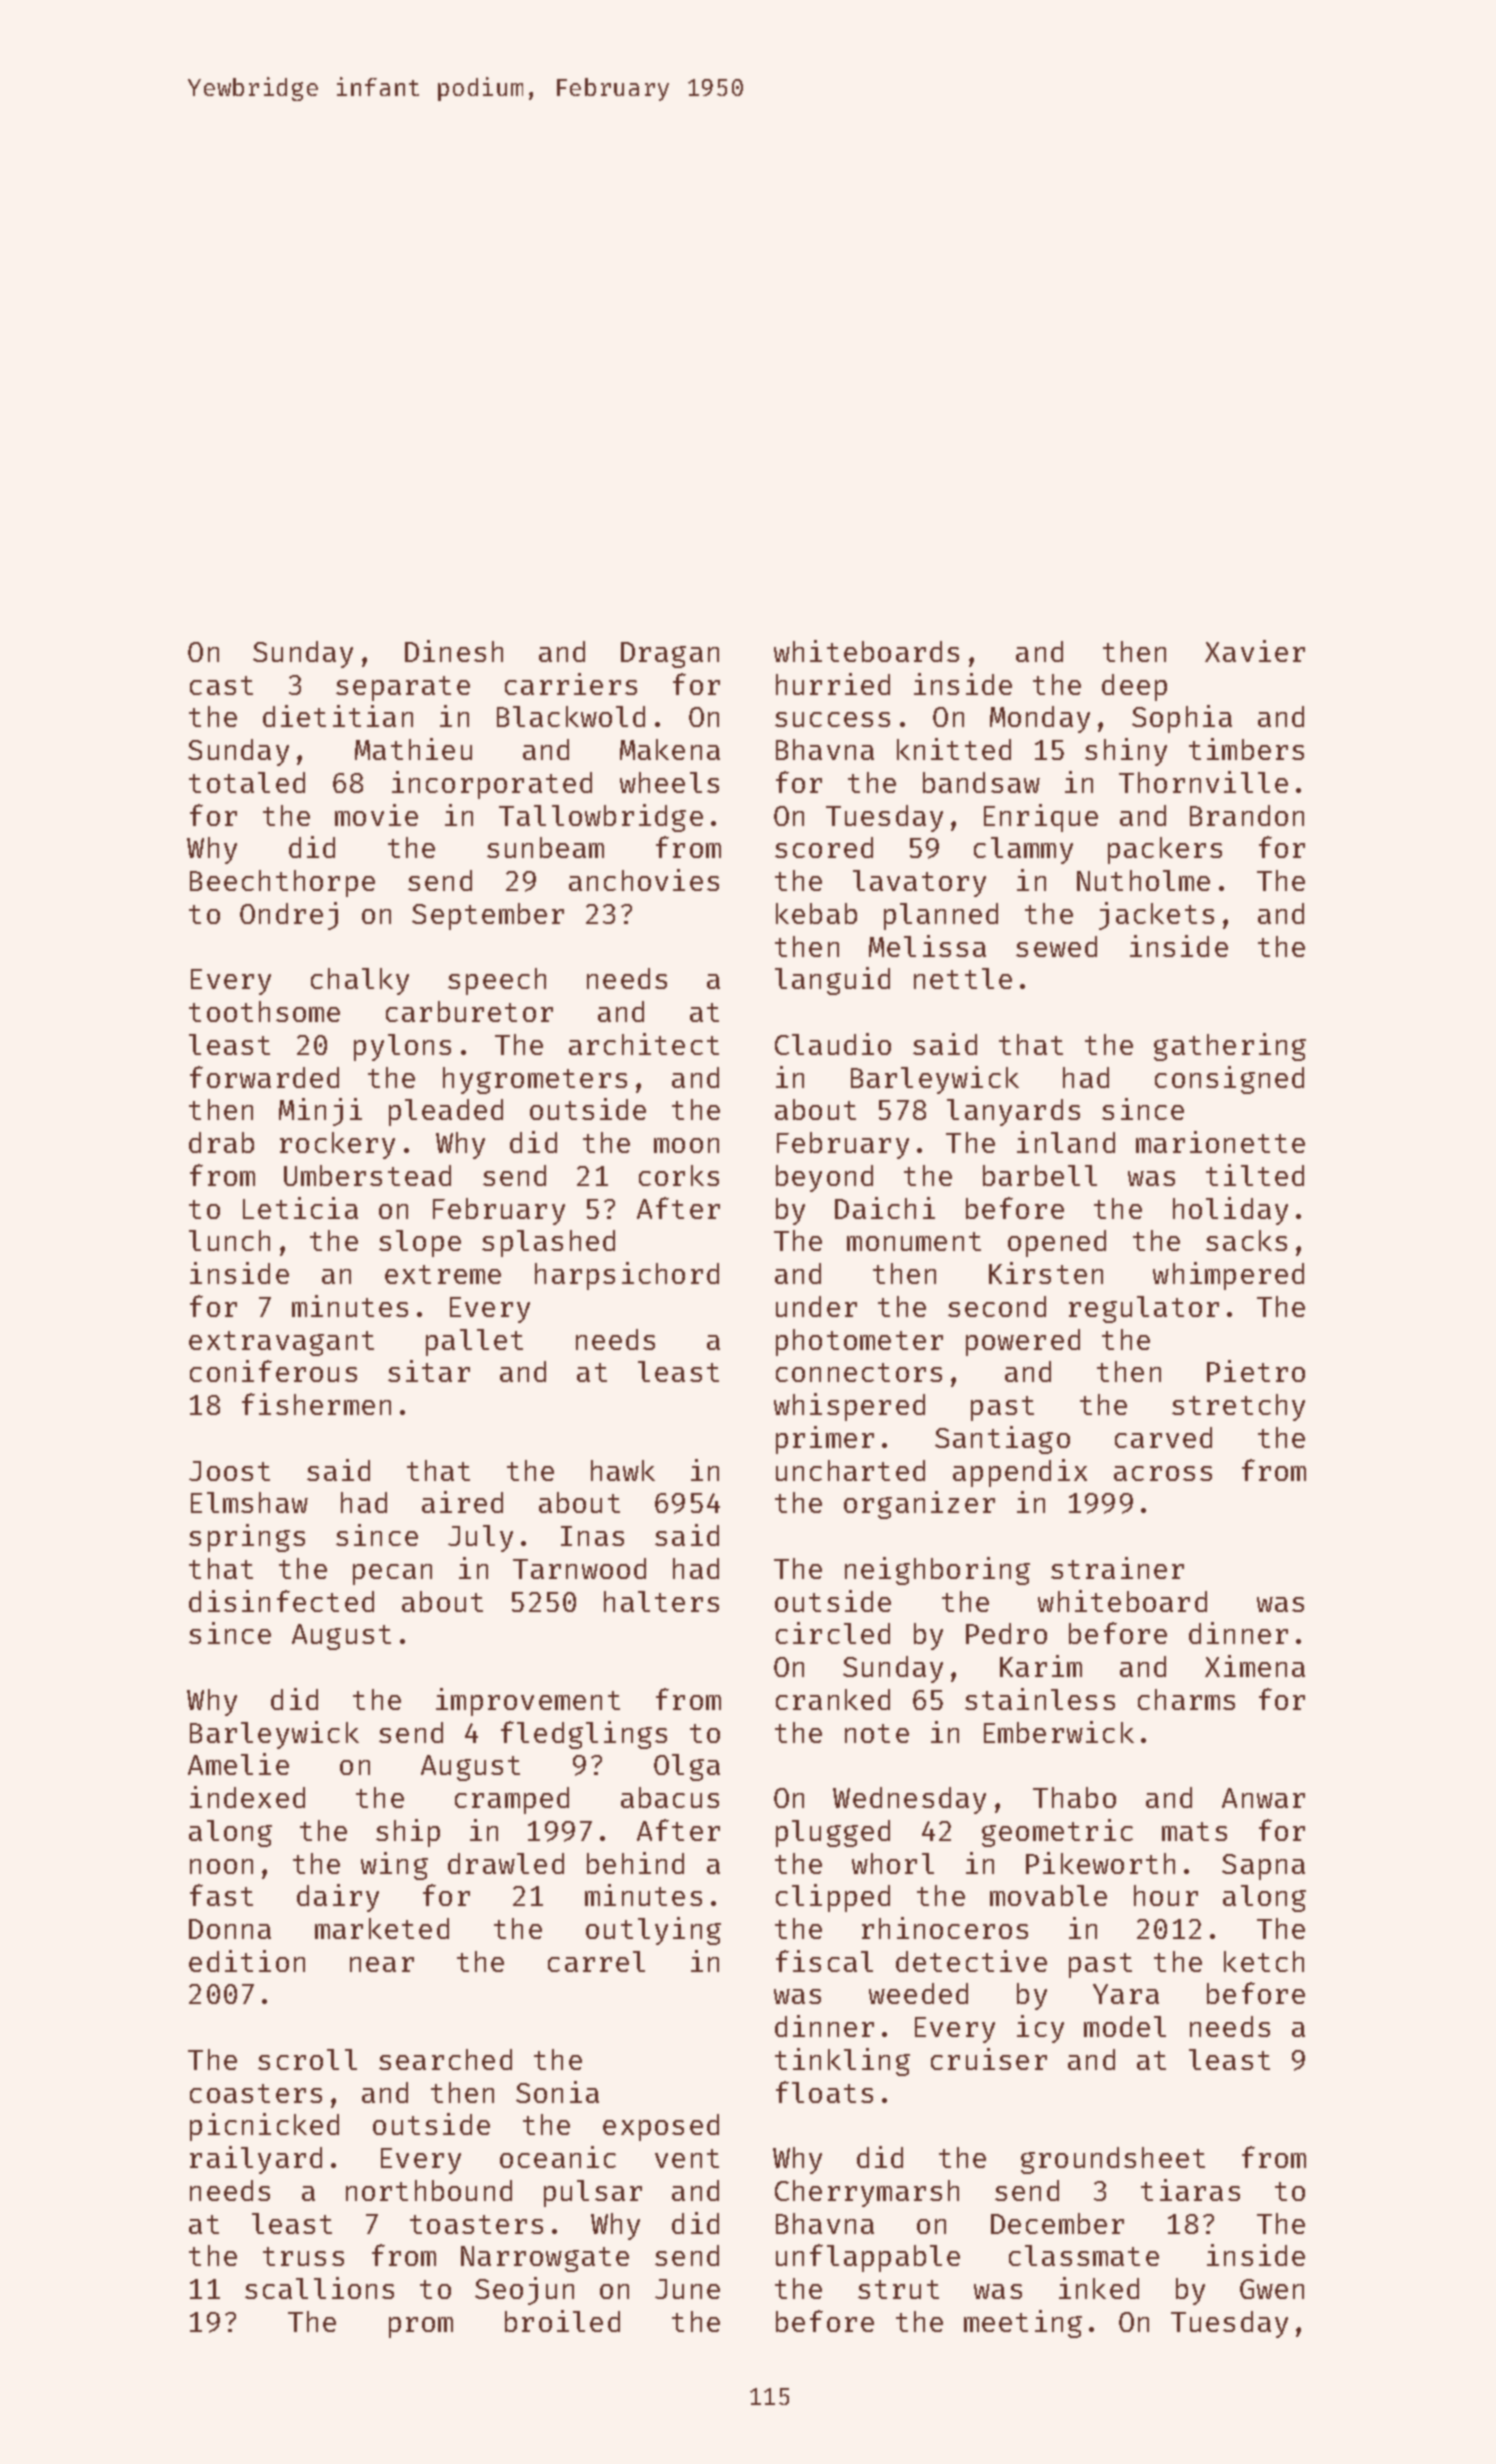 The width and height of the screenshot is (1496, 2464). What do you see at coordinates (454, 651) in the screenshot?
I see `Dinesh` at bounding box center [454, 651].
